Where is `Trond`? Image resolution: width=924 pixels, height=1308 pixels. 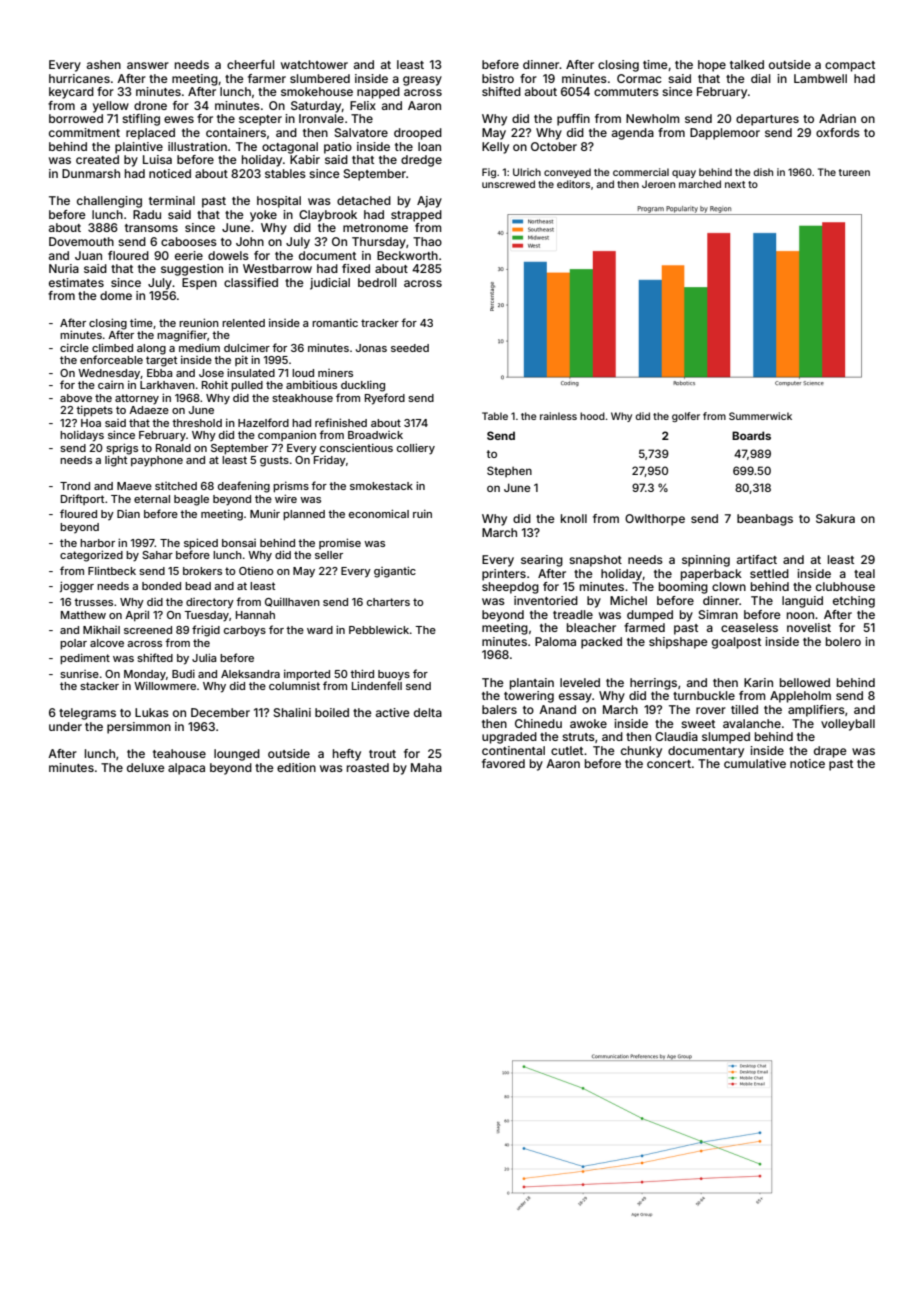 Trond is located at coordinates (75, 486).
